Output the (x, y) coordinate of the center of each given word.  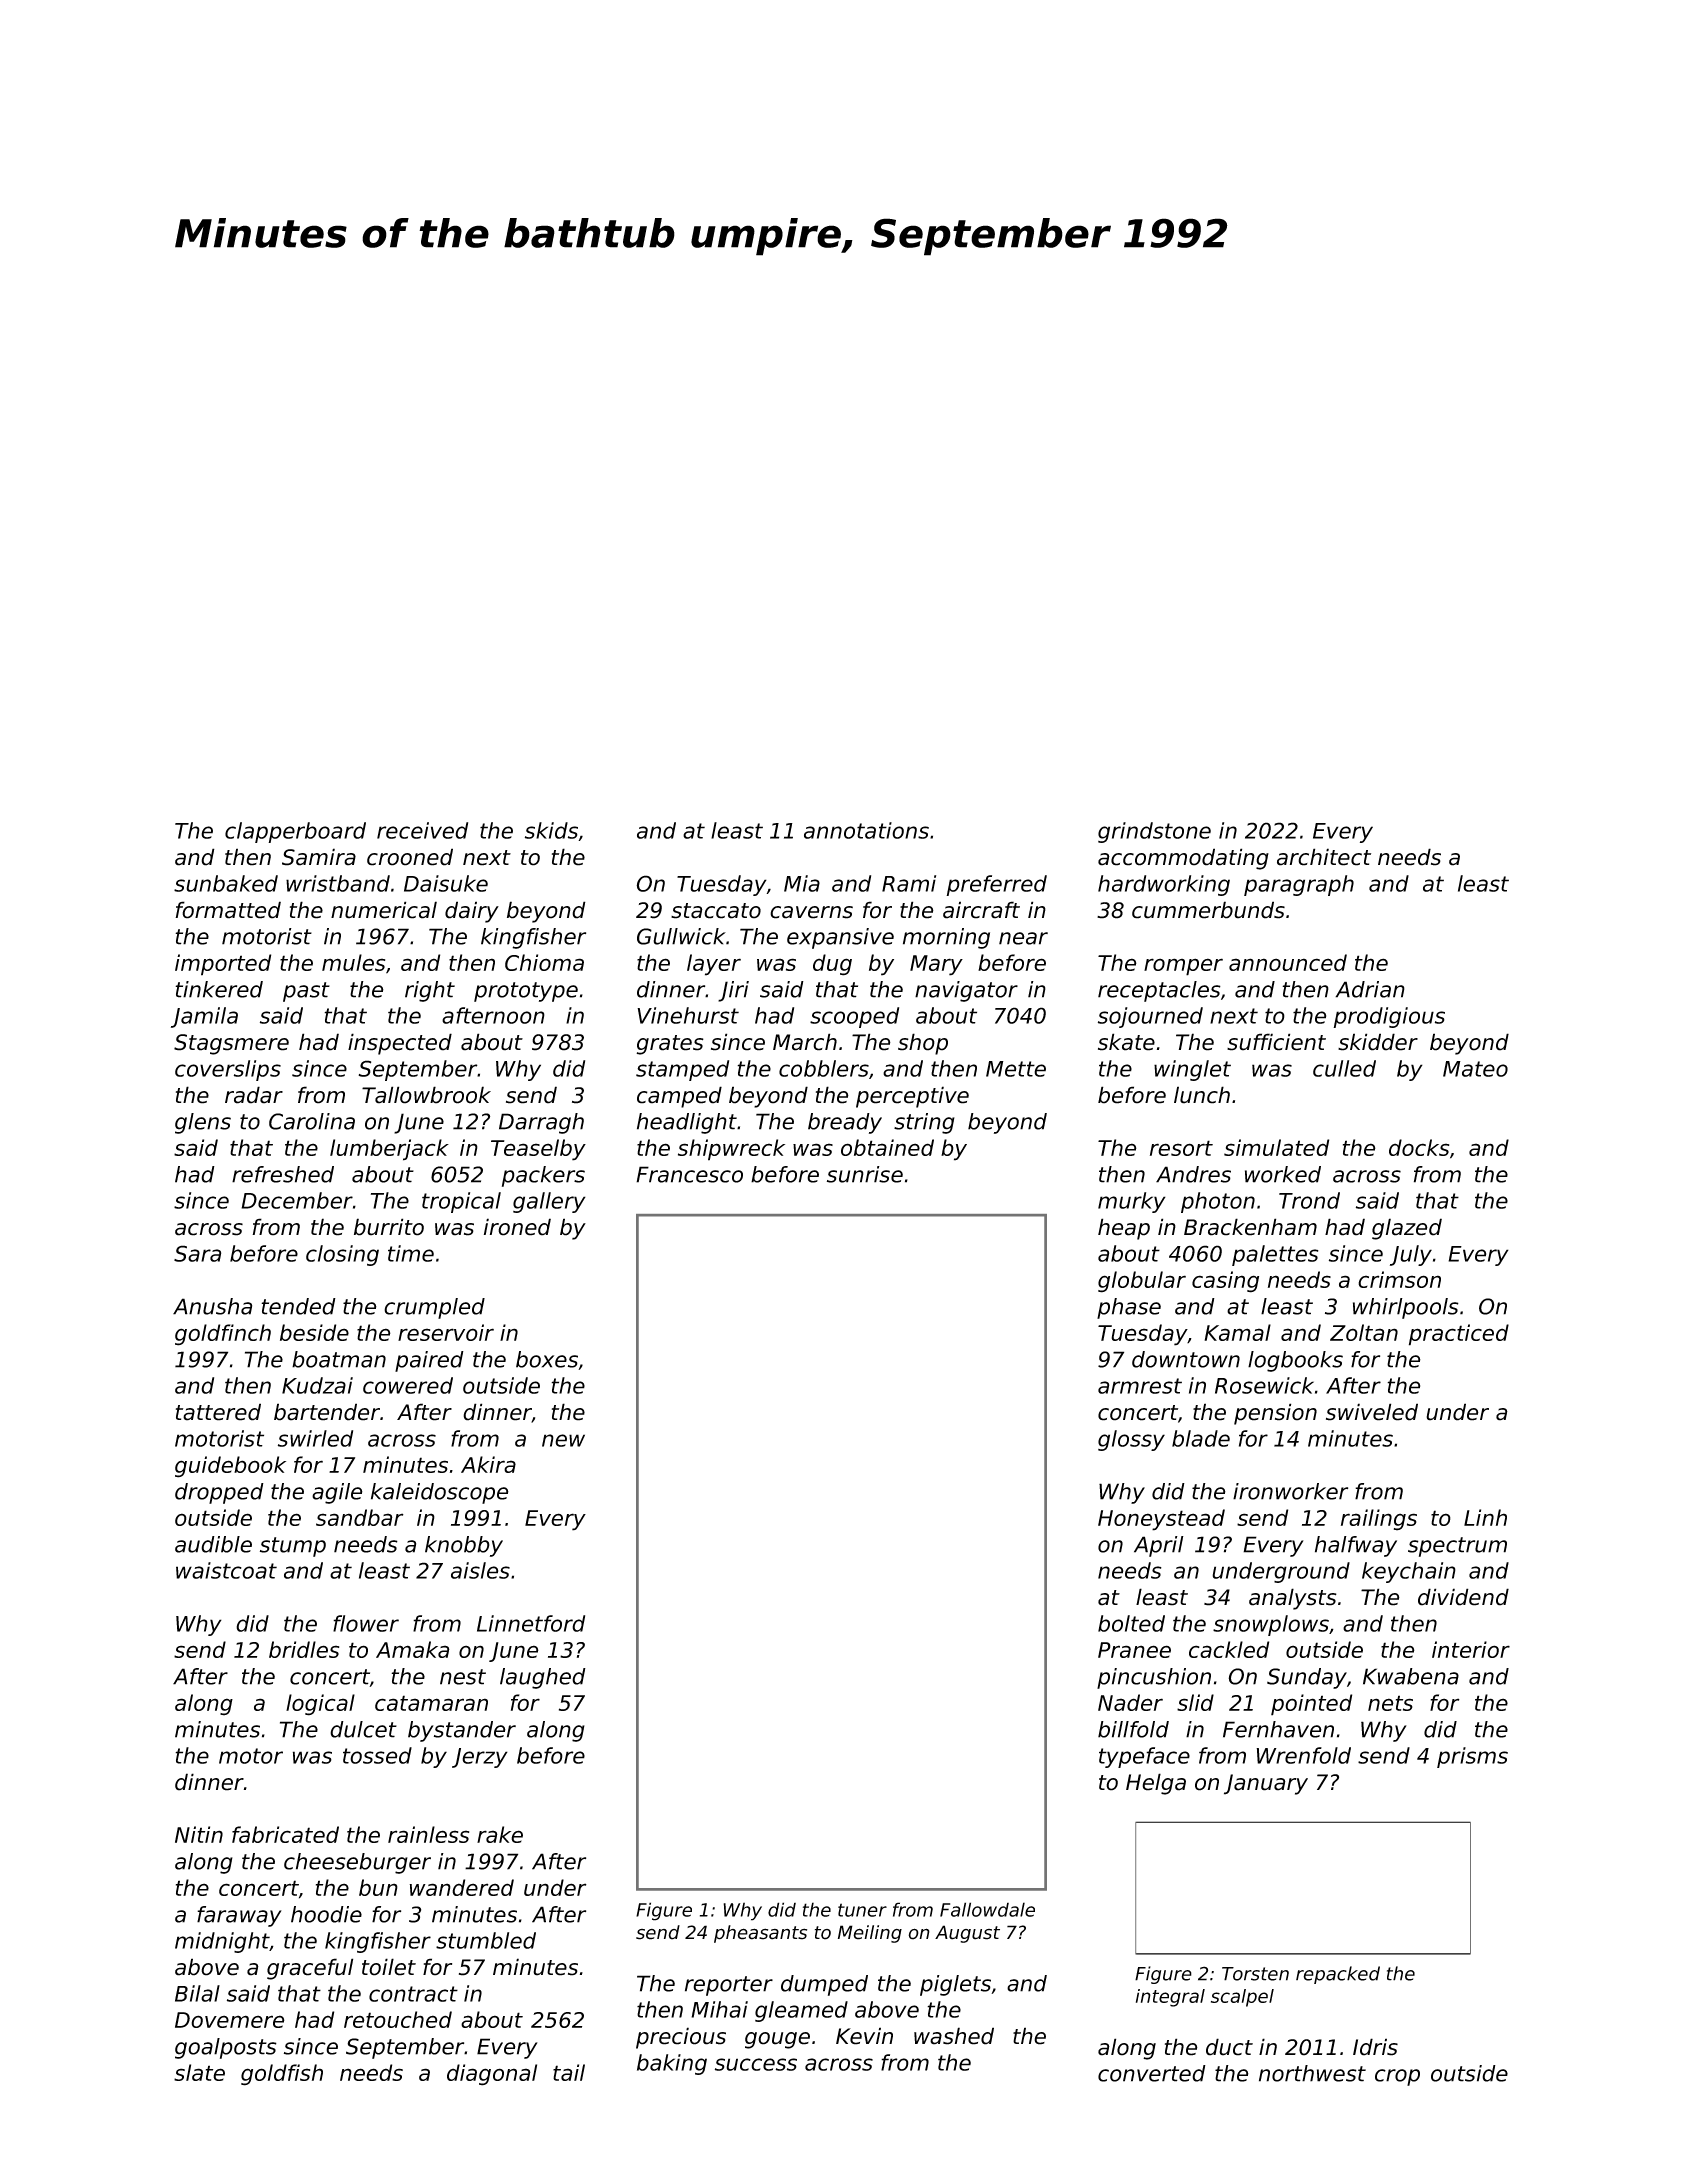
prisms (1472, 1757)
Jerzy (480, 1758)
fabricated (285, 1834)
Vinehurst (688, 1015)
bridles (304, 1649)
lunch (1202, 1095)
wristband (338, 883)
